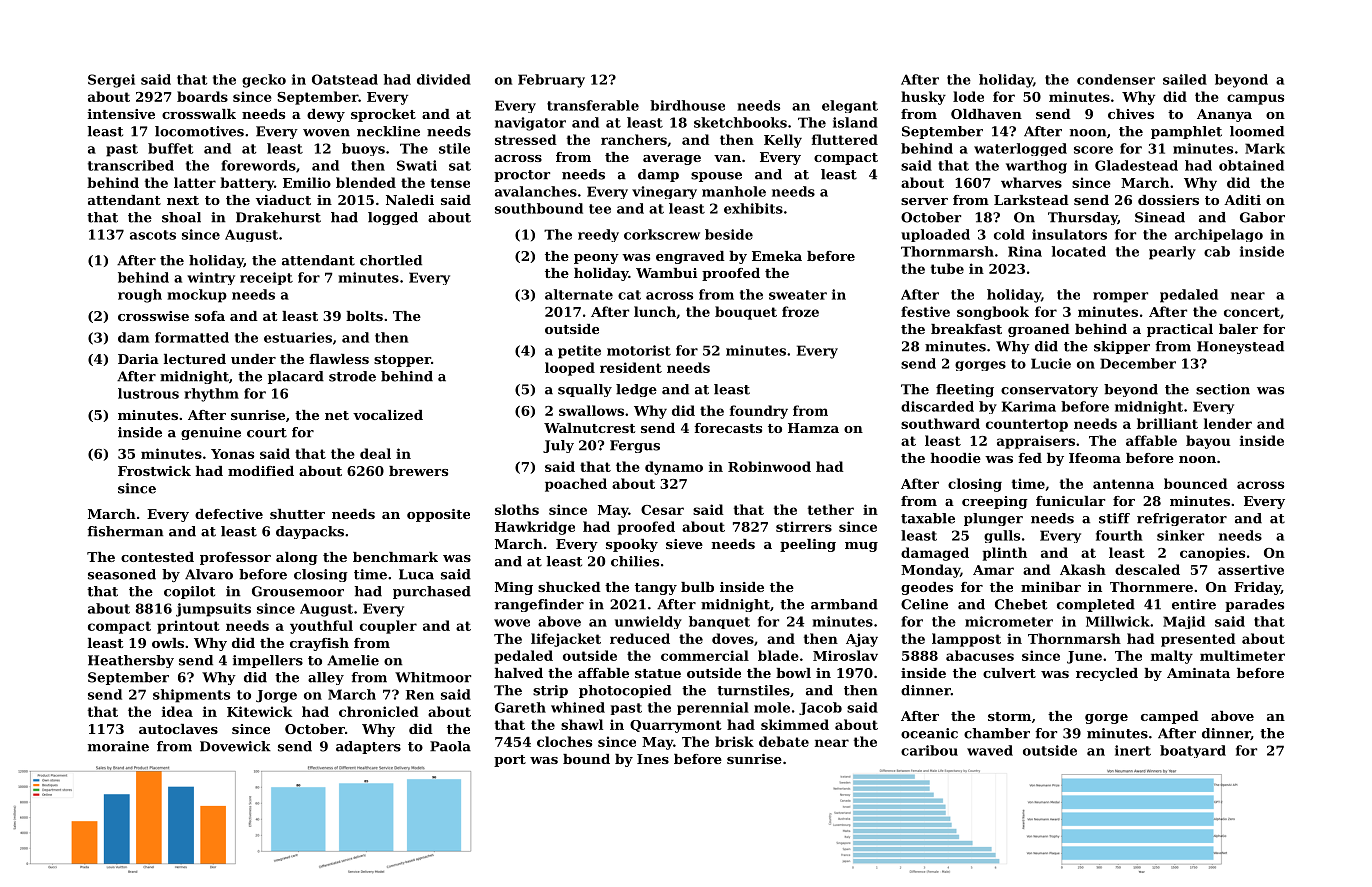 The width and height of the screenshot is (1372, 887). What do you see at coordinates (368, 747) in the screenshot?
I see `adapters` at bounding box center [368, 747].
